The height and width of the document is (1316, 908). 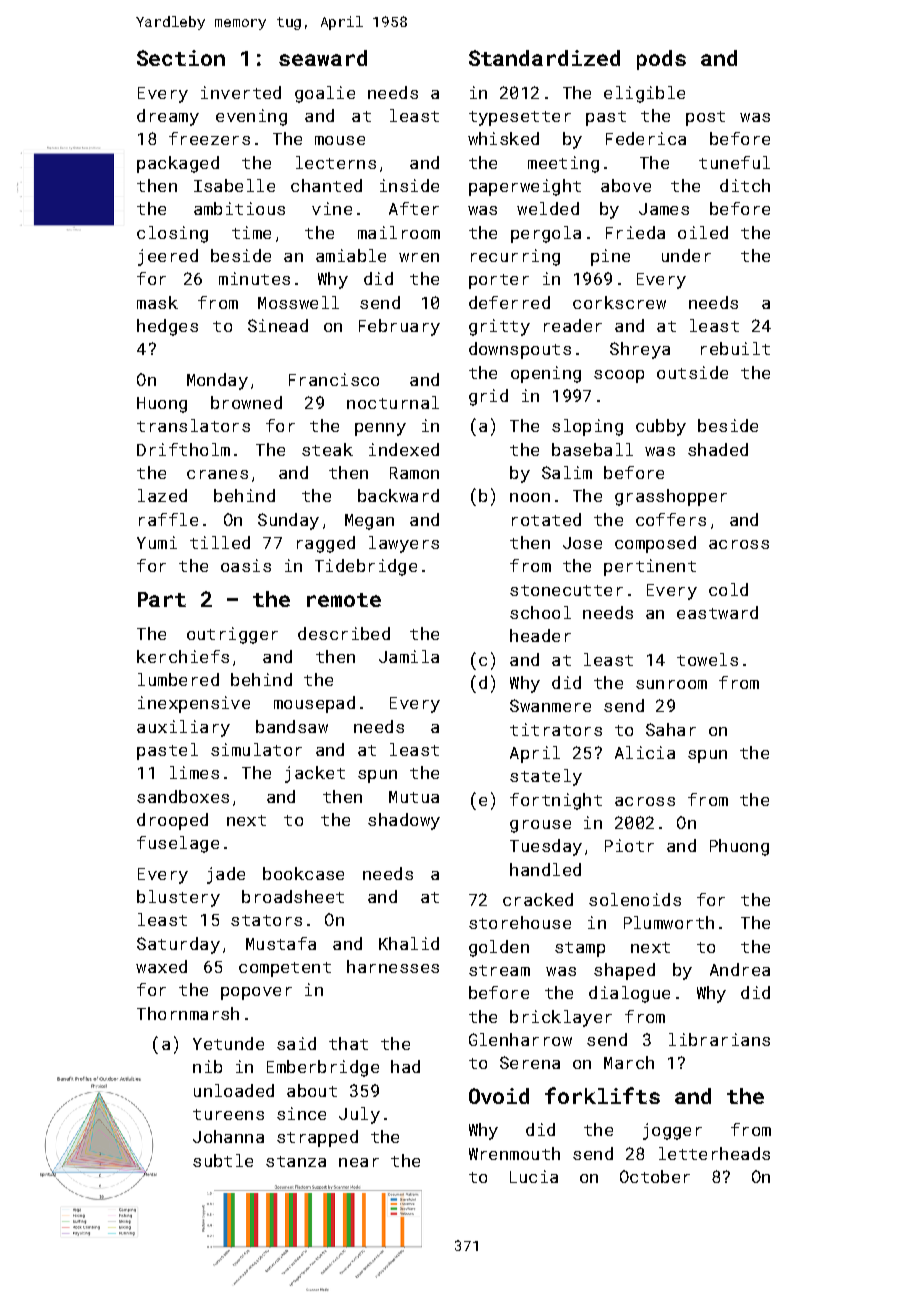 What do you see at coordinates (672, 1131) in the document?
I see `jogger` at bounding box center [672, 1131].
